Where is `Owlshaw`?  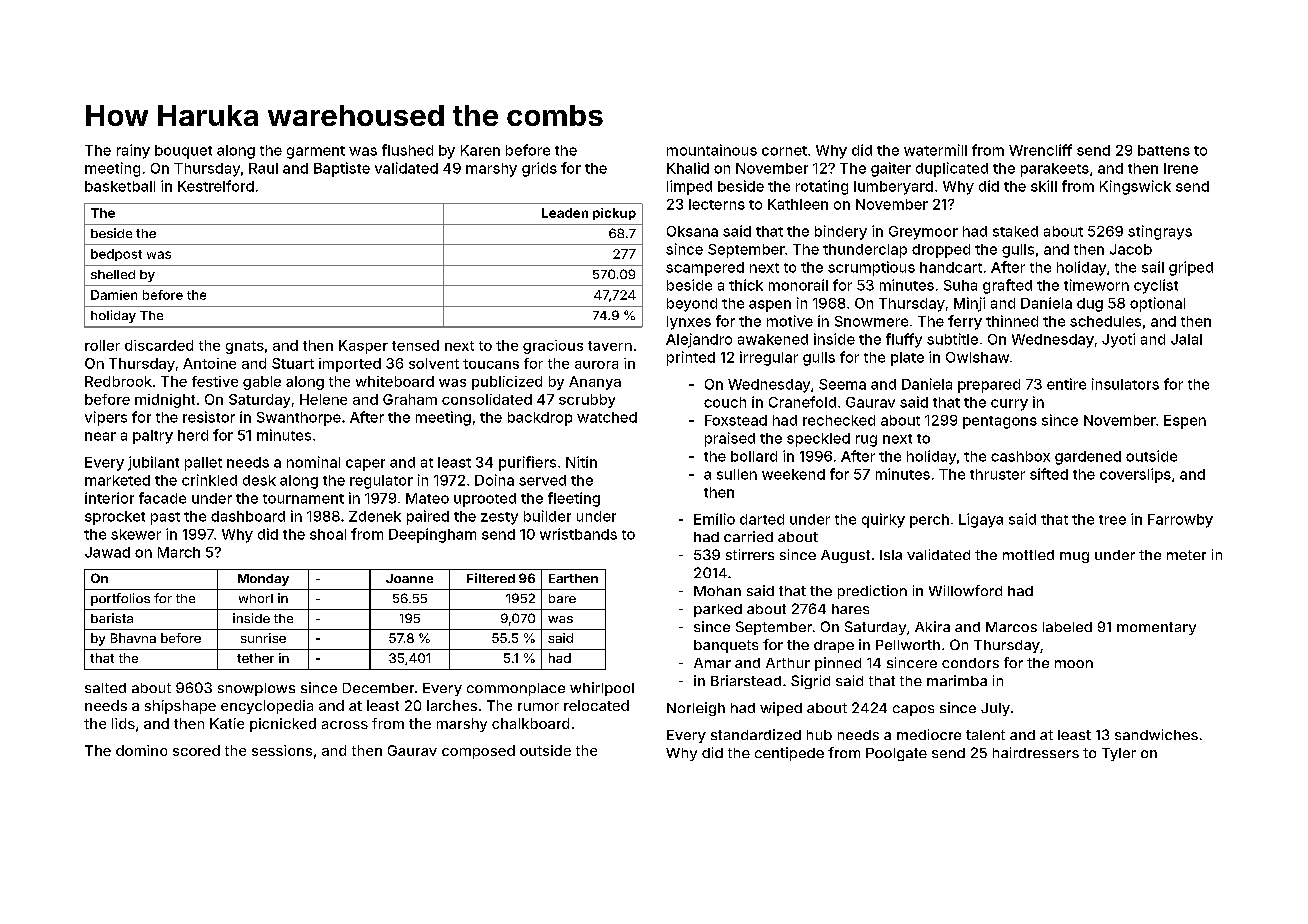 Owlshaw is located at coordinates (977, 357).
